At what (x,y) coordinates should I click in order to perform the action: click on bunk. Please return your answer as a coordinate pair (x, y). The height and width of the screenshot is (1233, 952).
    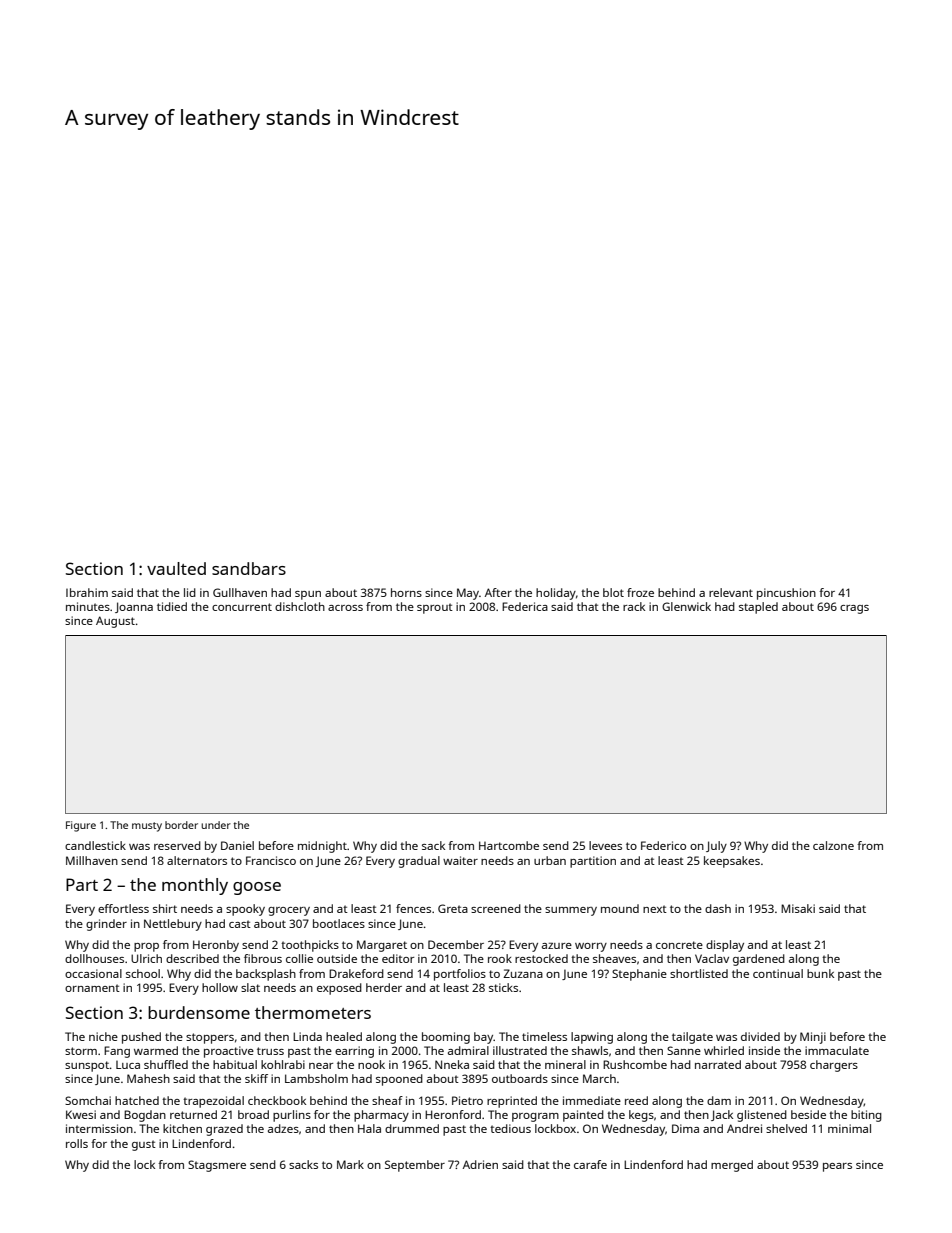
    Looking at the image, I should click on (820, 973).
